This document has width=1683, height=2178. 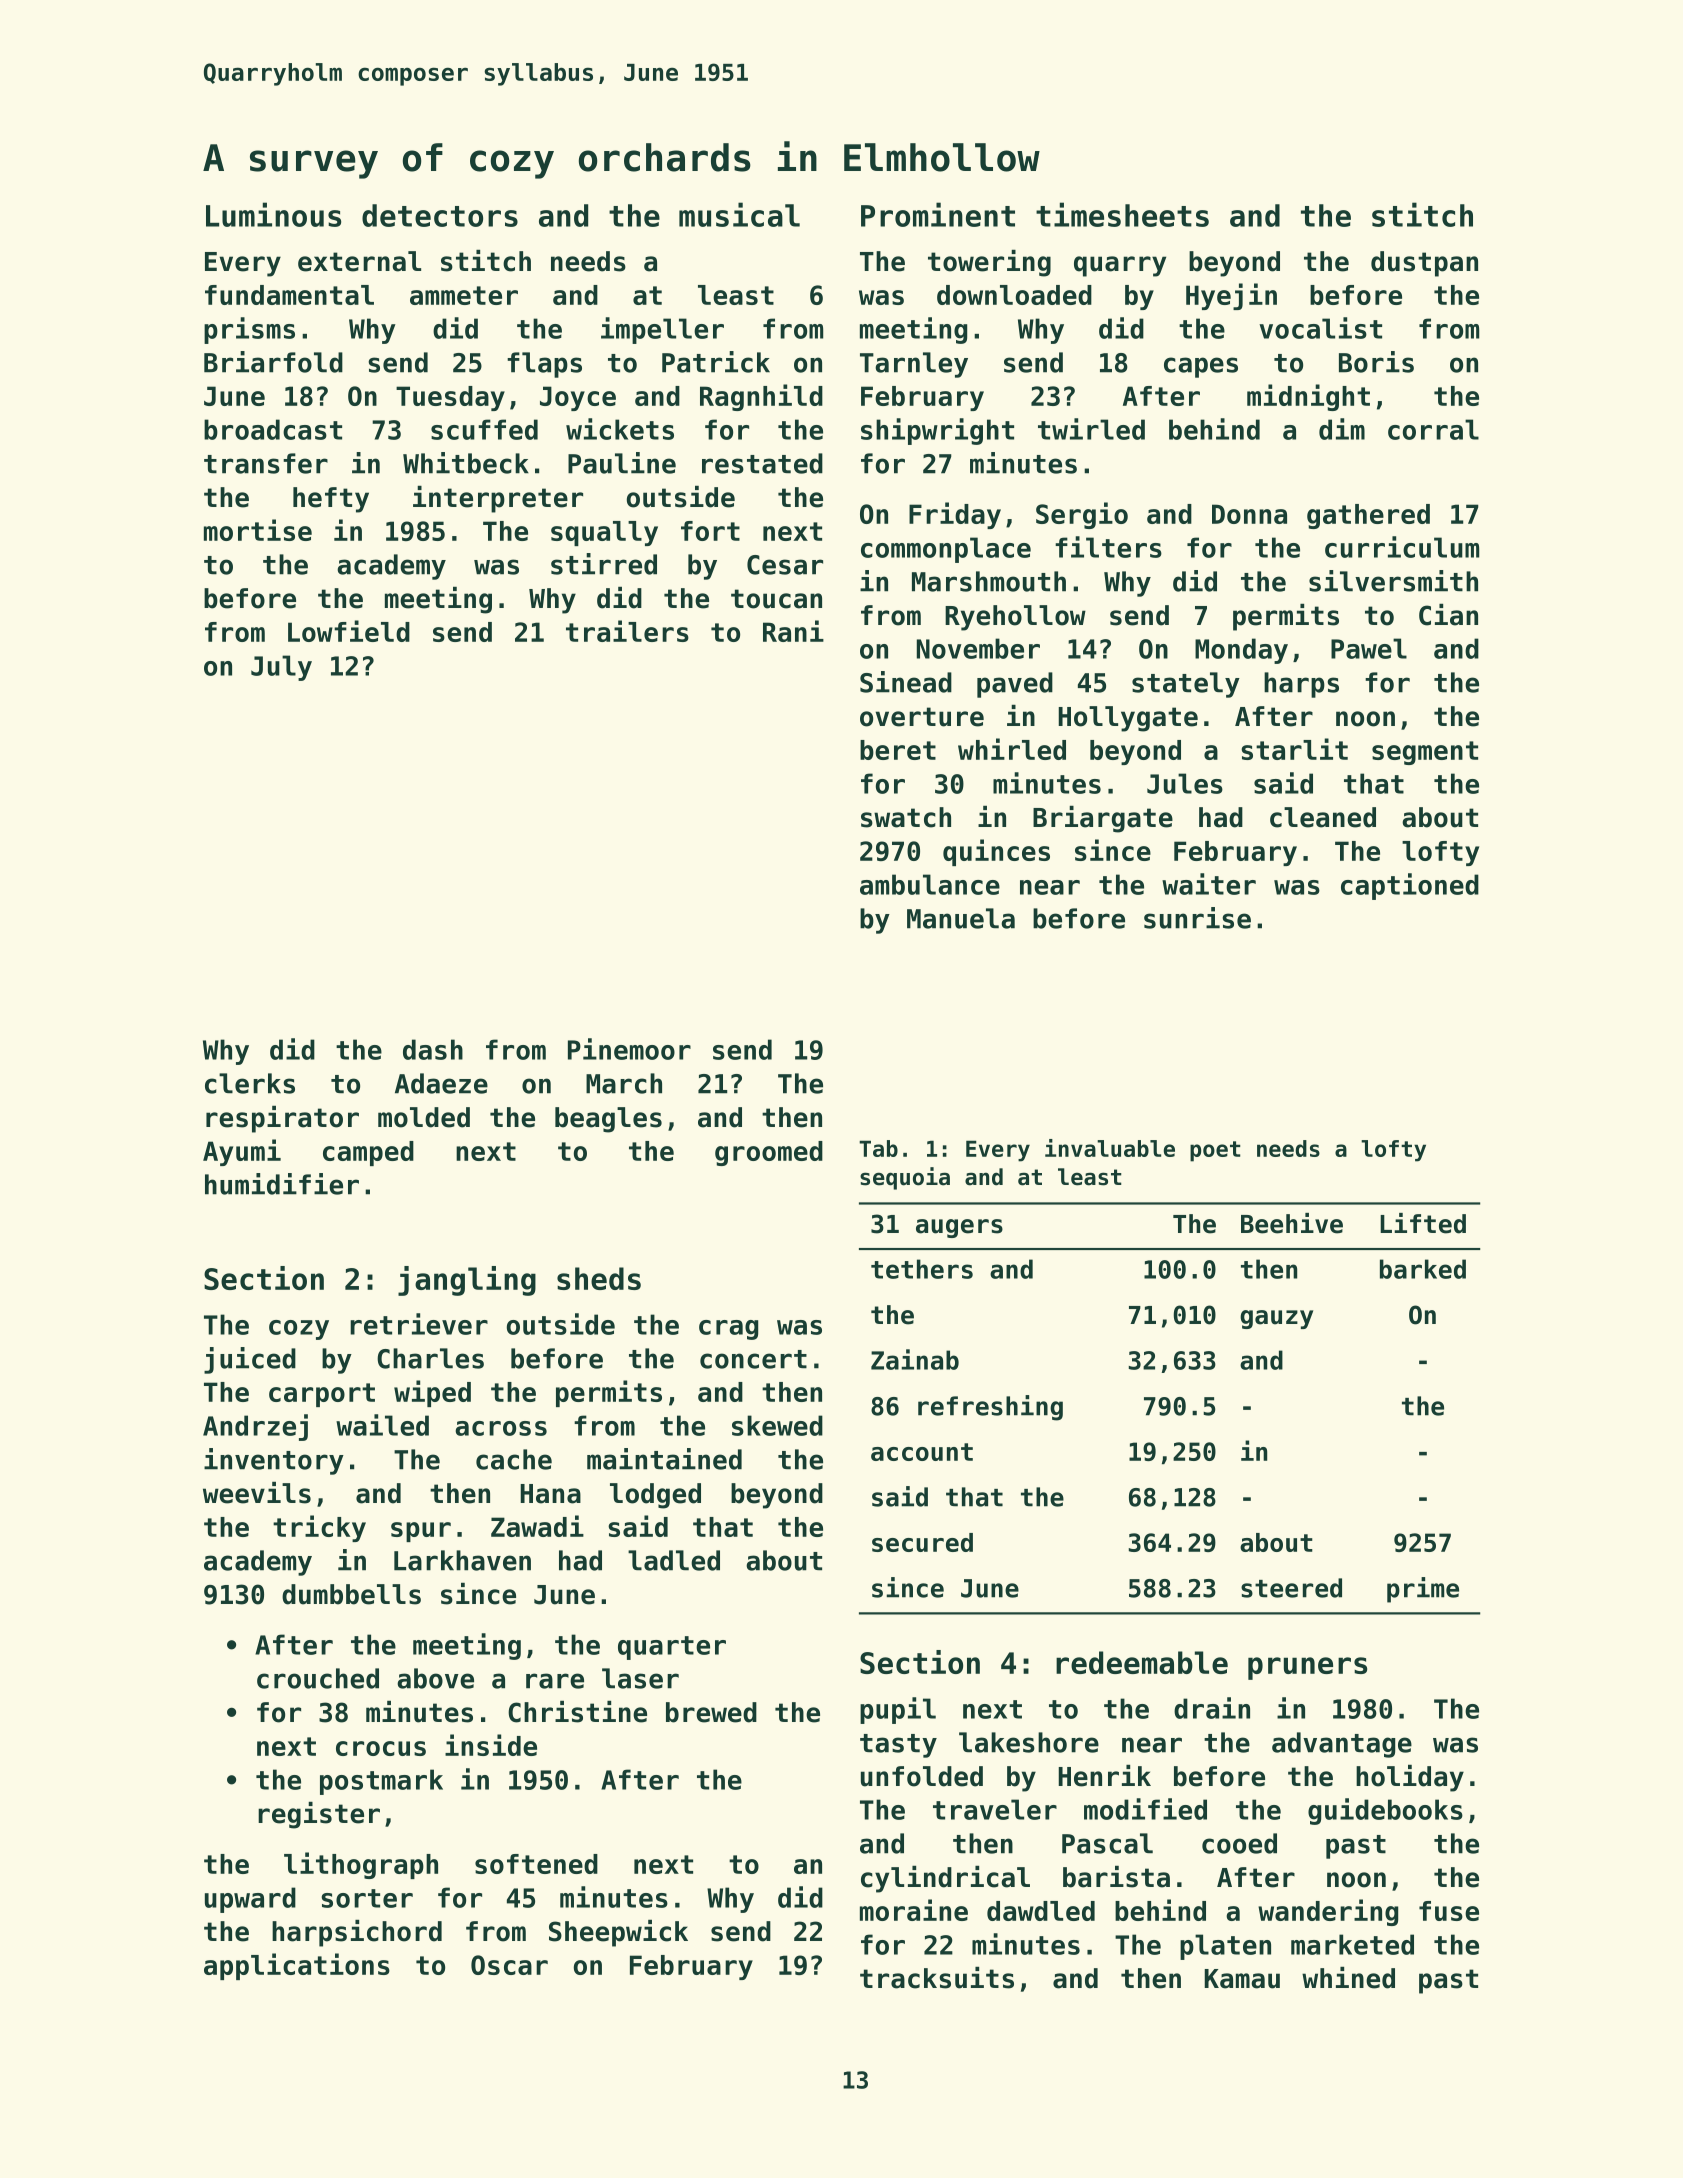 What do you see at coordinates (793, 631) in the document?
I see `Rani` at bounding box center [793, 631].
